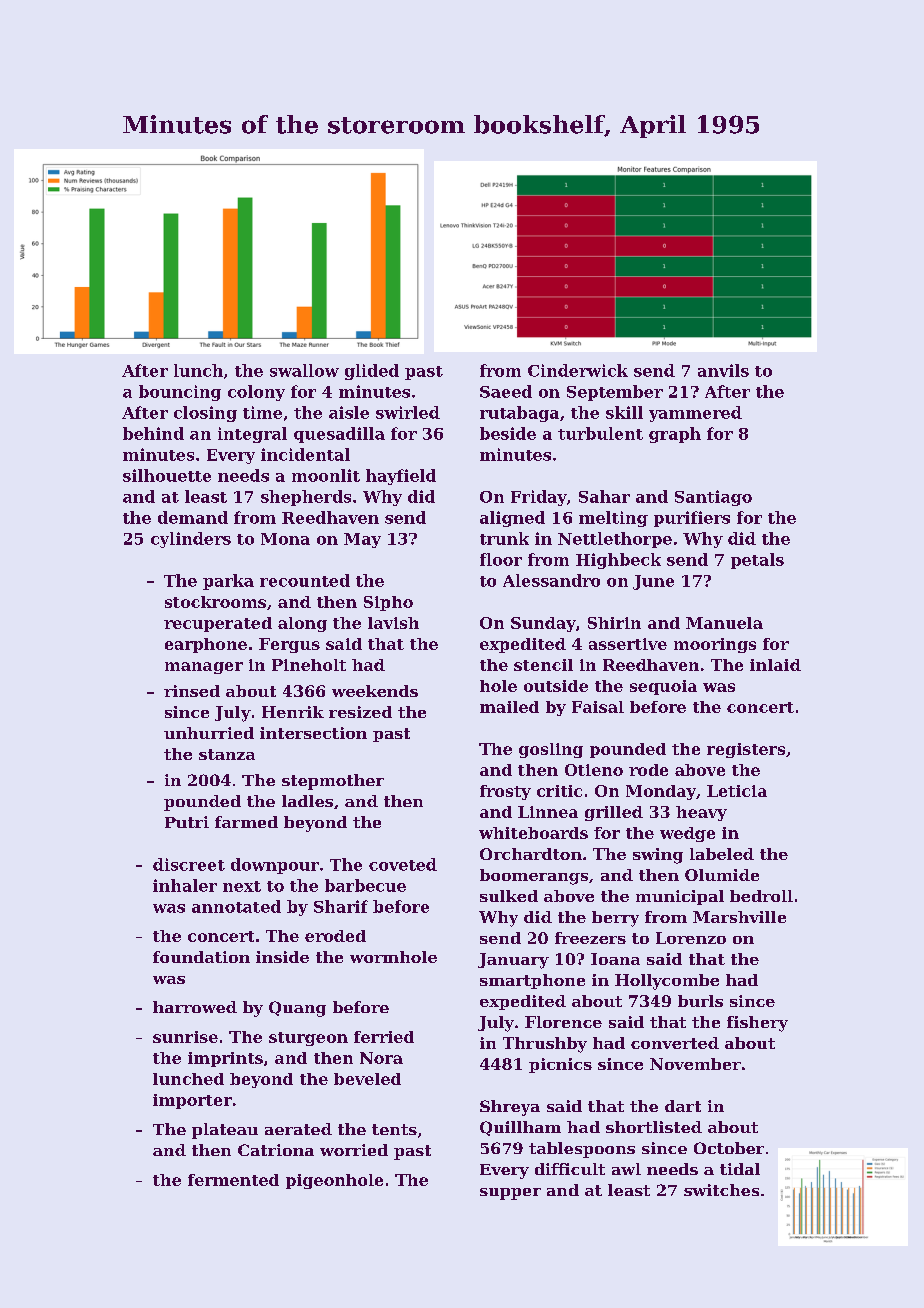 The height and width of the image is (1308, 924). I want to click on aisle, so click(349, 412).
